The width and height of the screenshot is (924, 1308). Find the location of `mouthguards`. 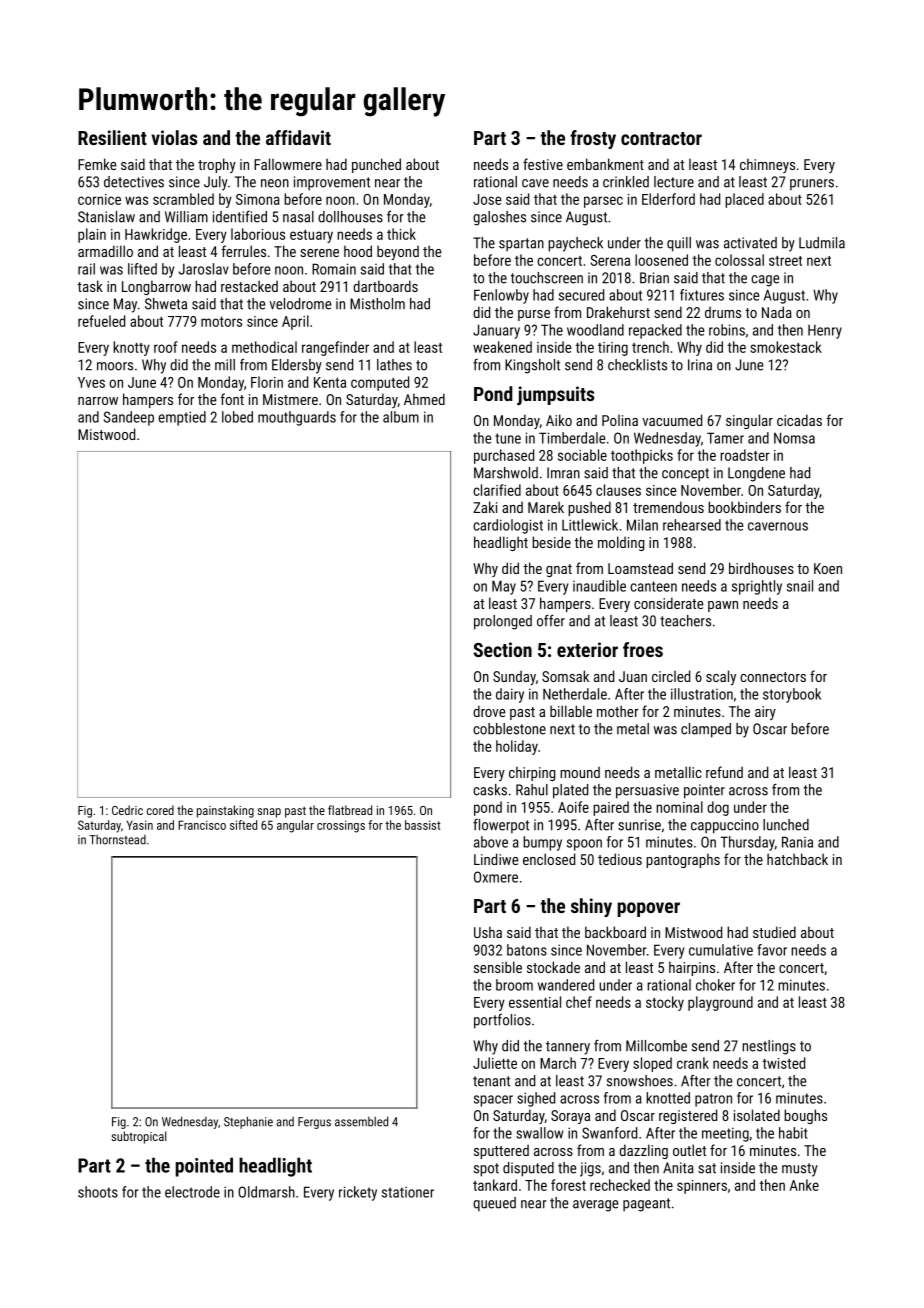

mouthguards is located at coordinates (297, 418).
